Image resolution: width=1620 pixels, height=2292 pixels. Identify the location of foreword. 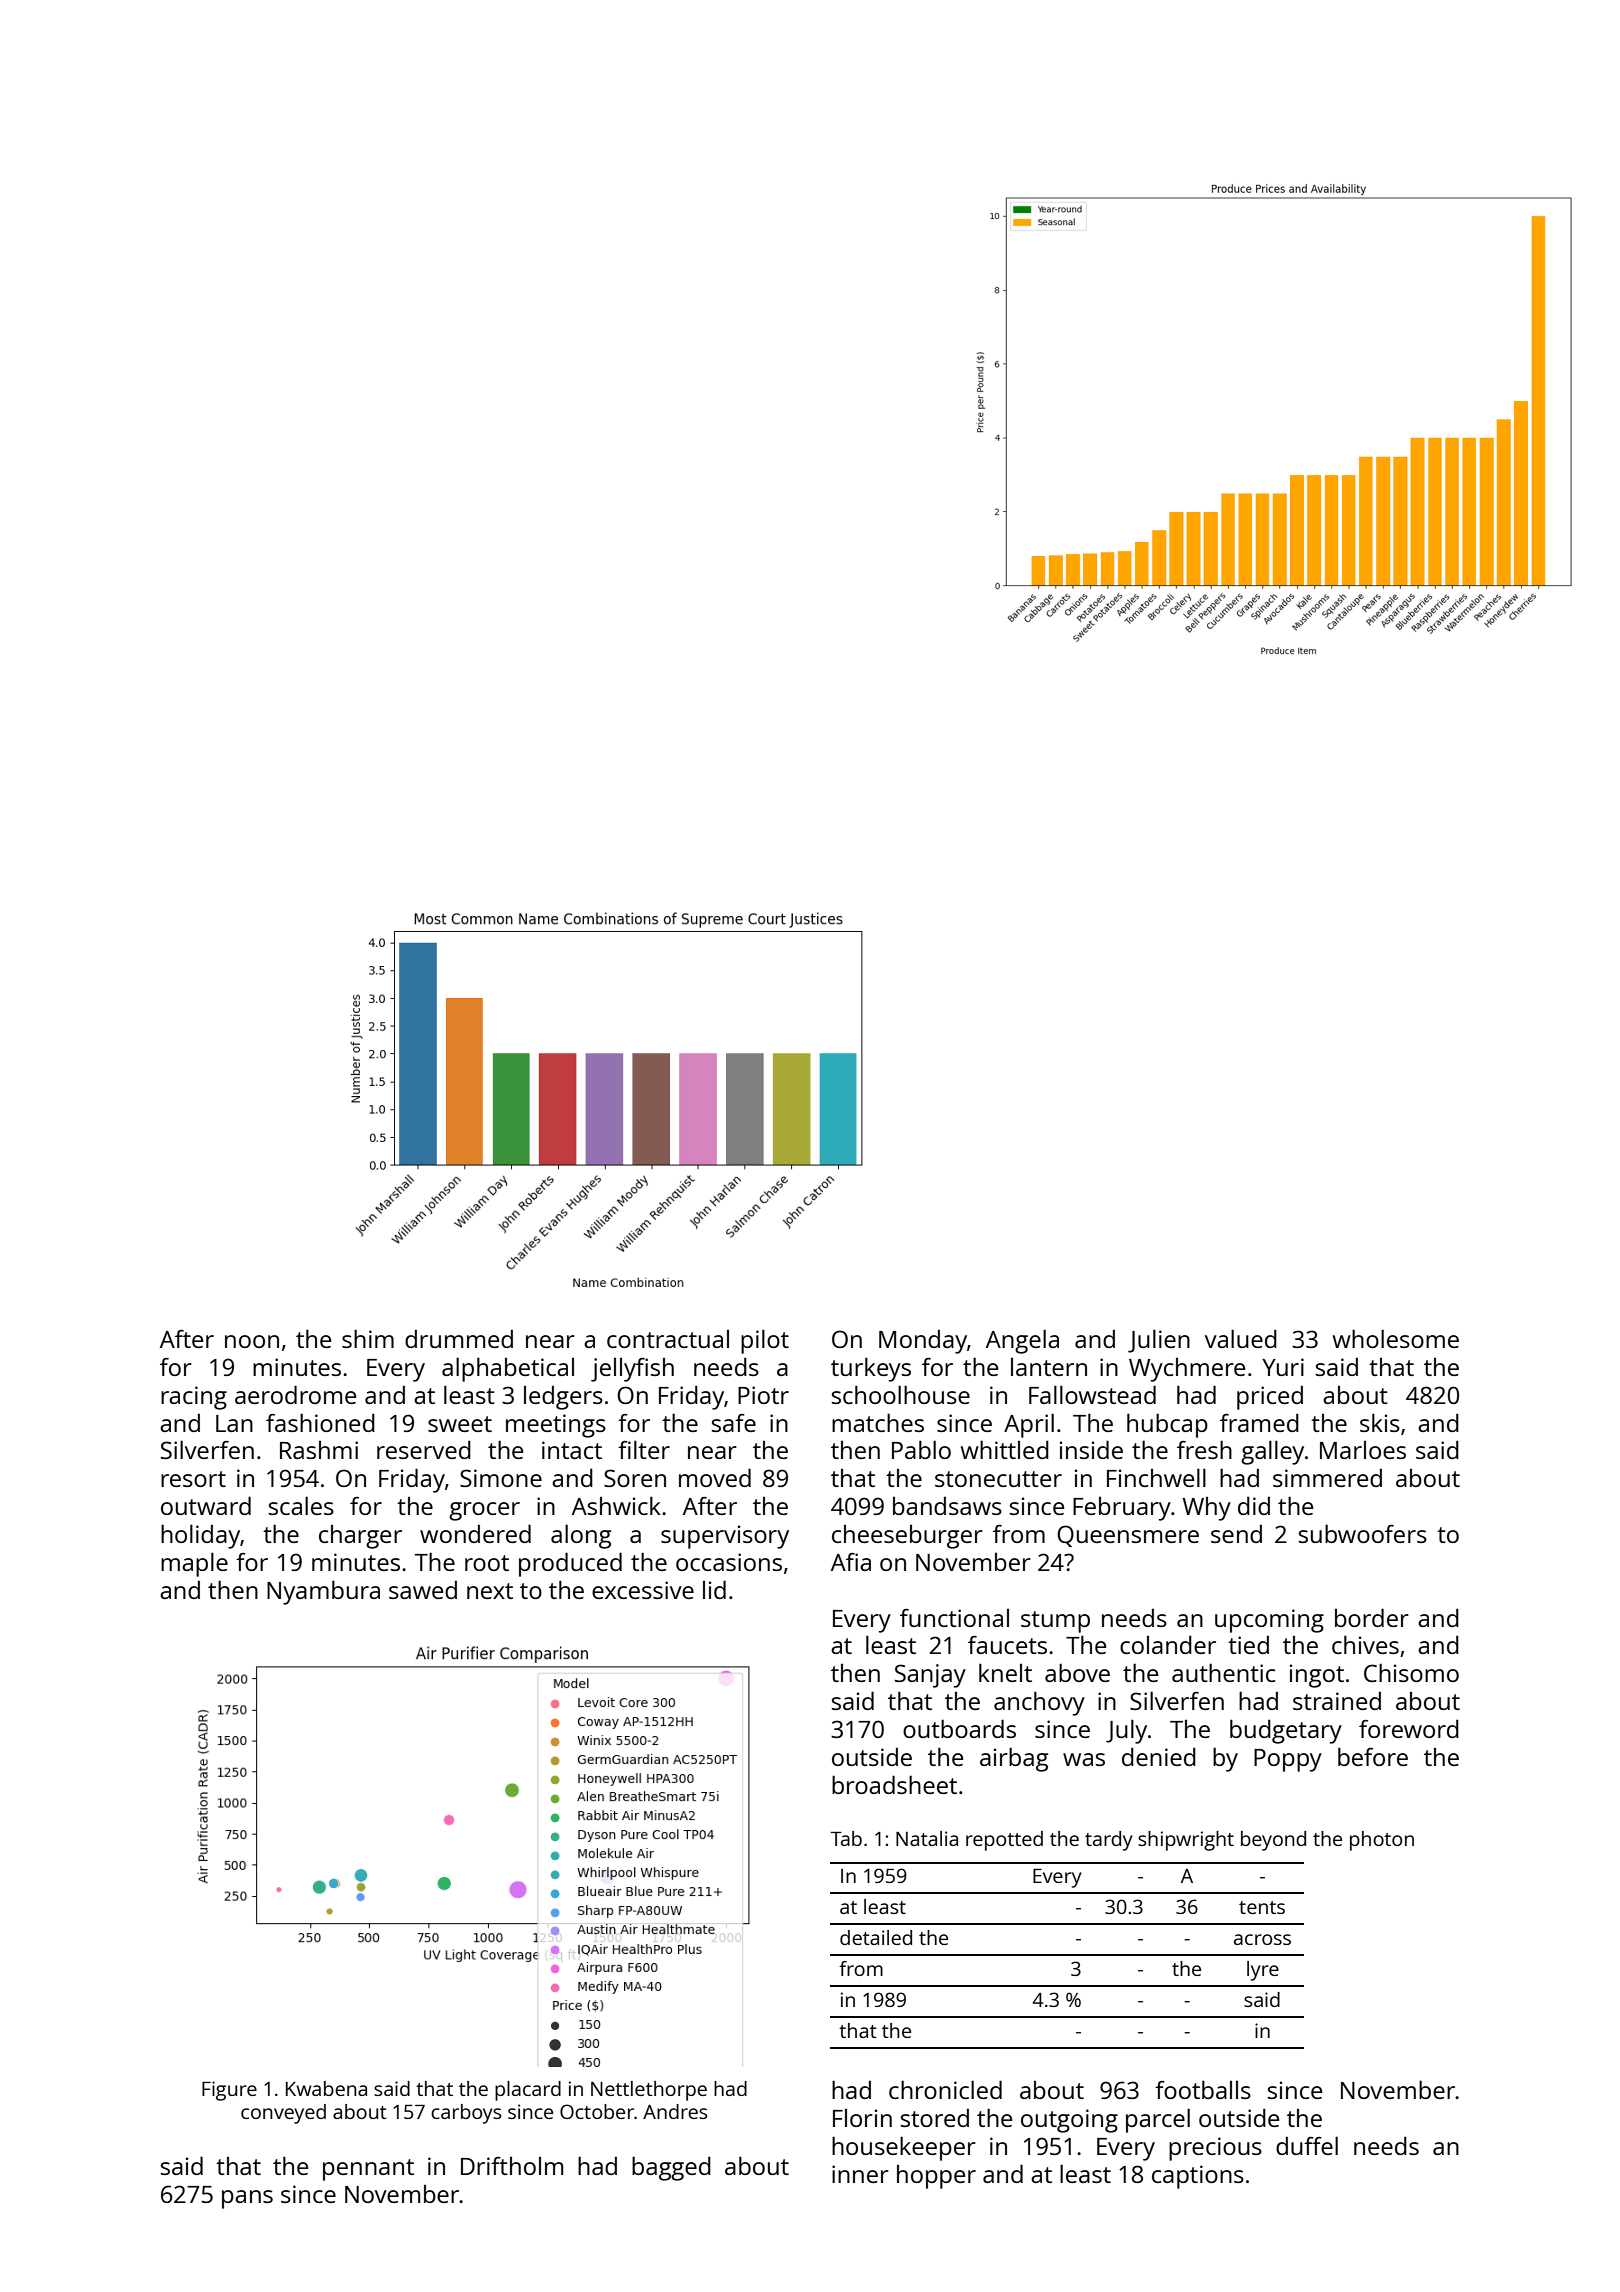
(1409, 1728).
